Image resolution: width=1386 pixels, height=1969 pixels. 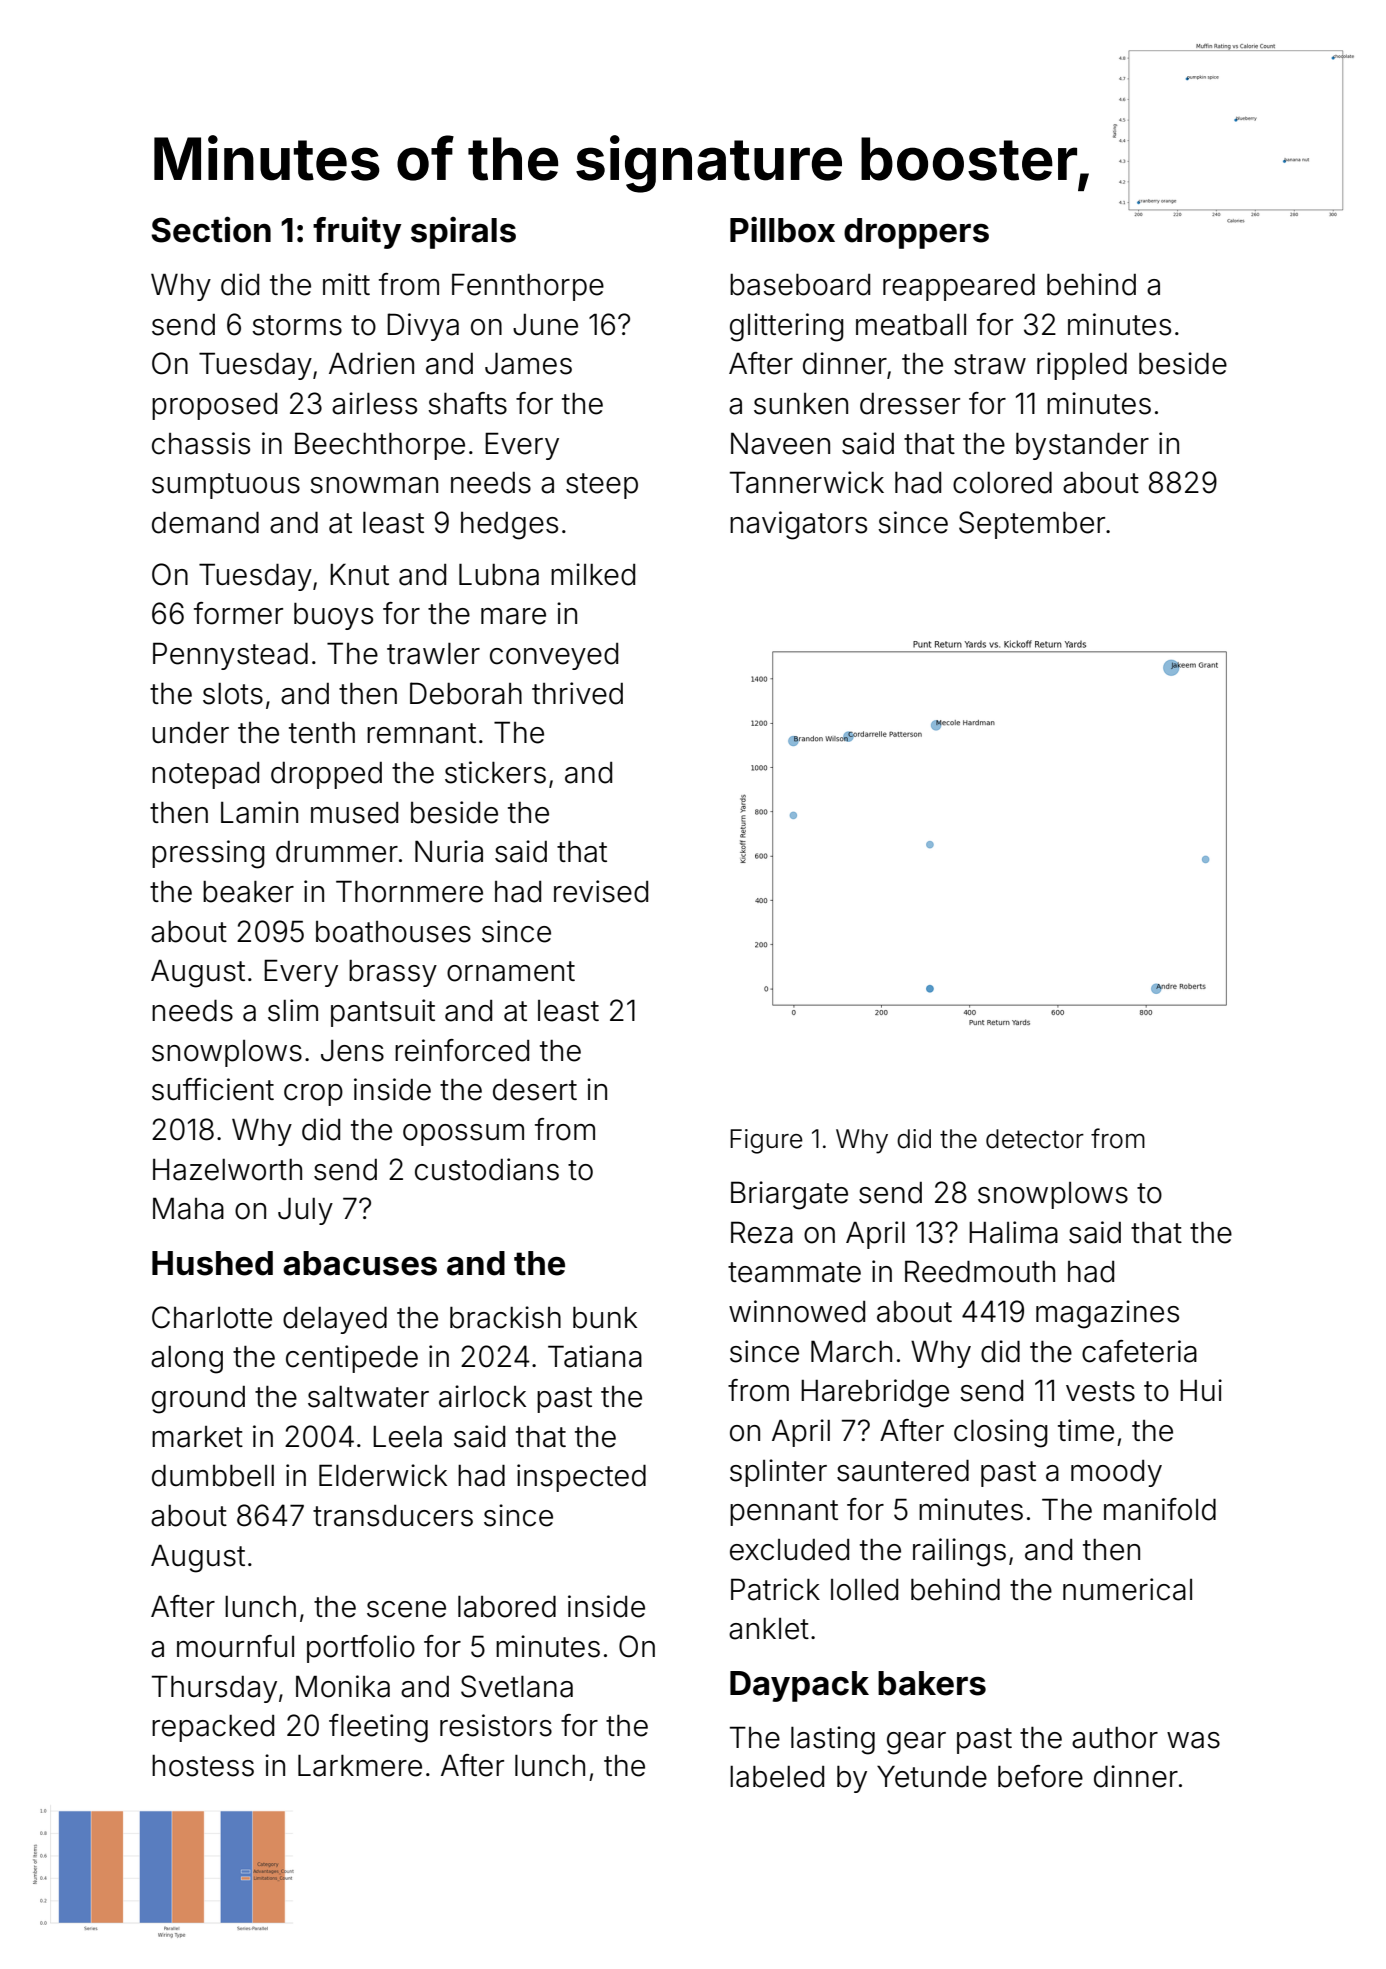 What do you see at coordinates (374, 403) in the screenshot?
I see `airless` at bounding box center [374, 403].
